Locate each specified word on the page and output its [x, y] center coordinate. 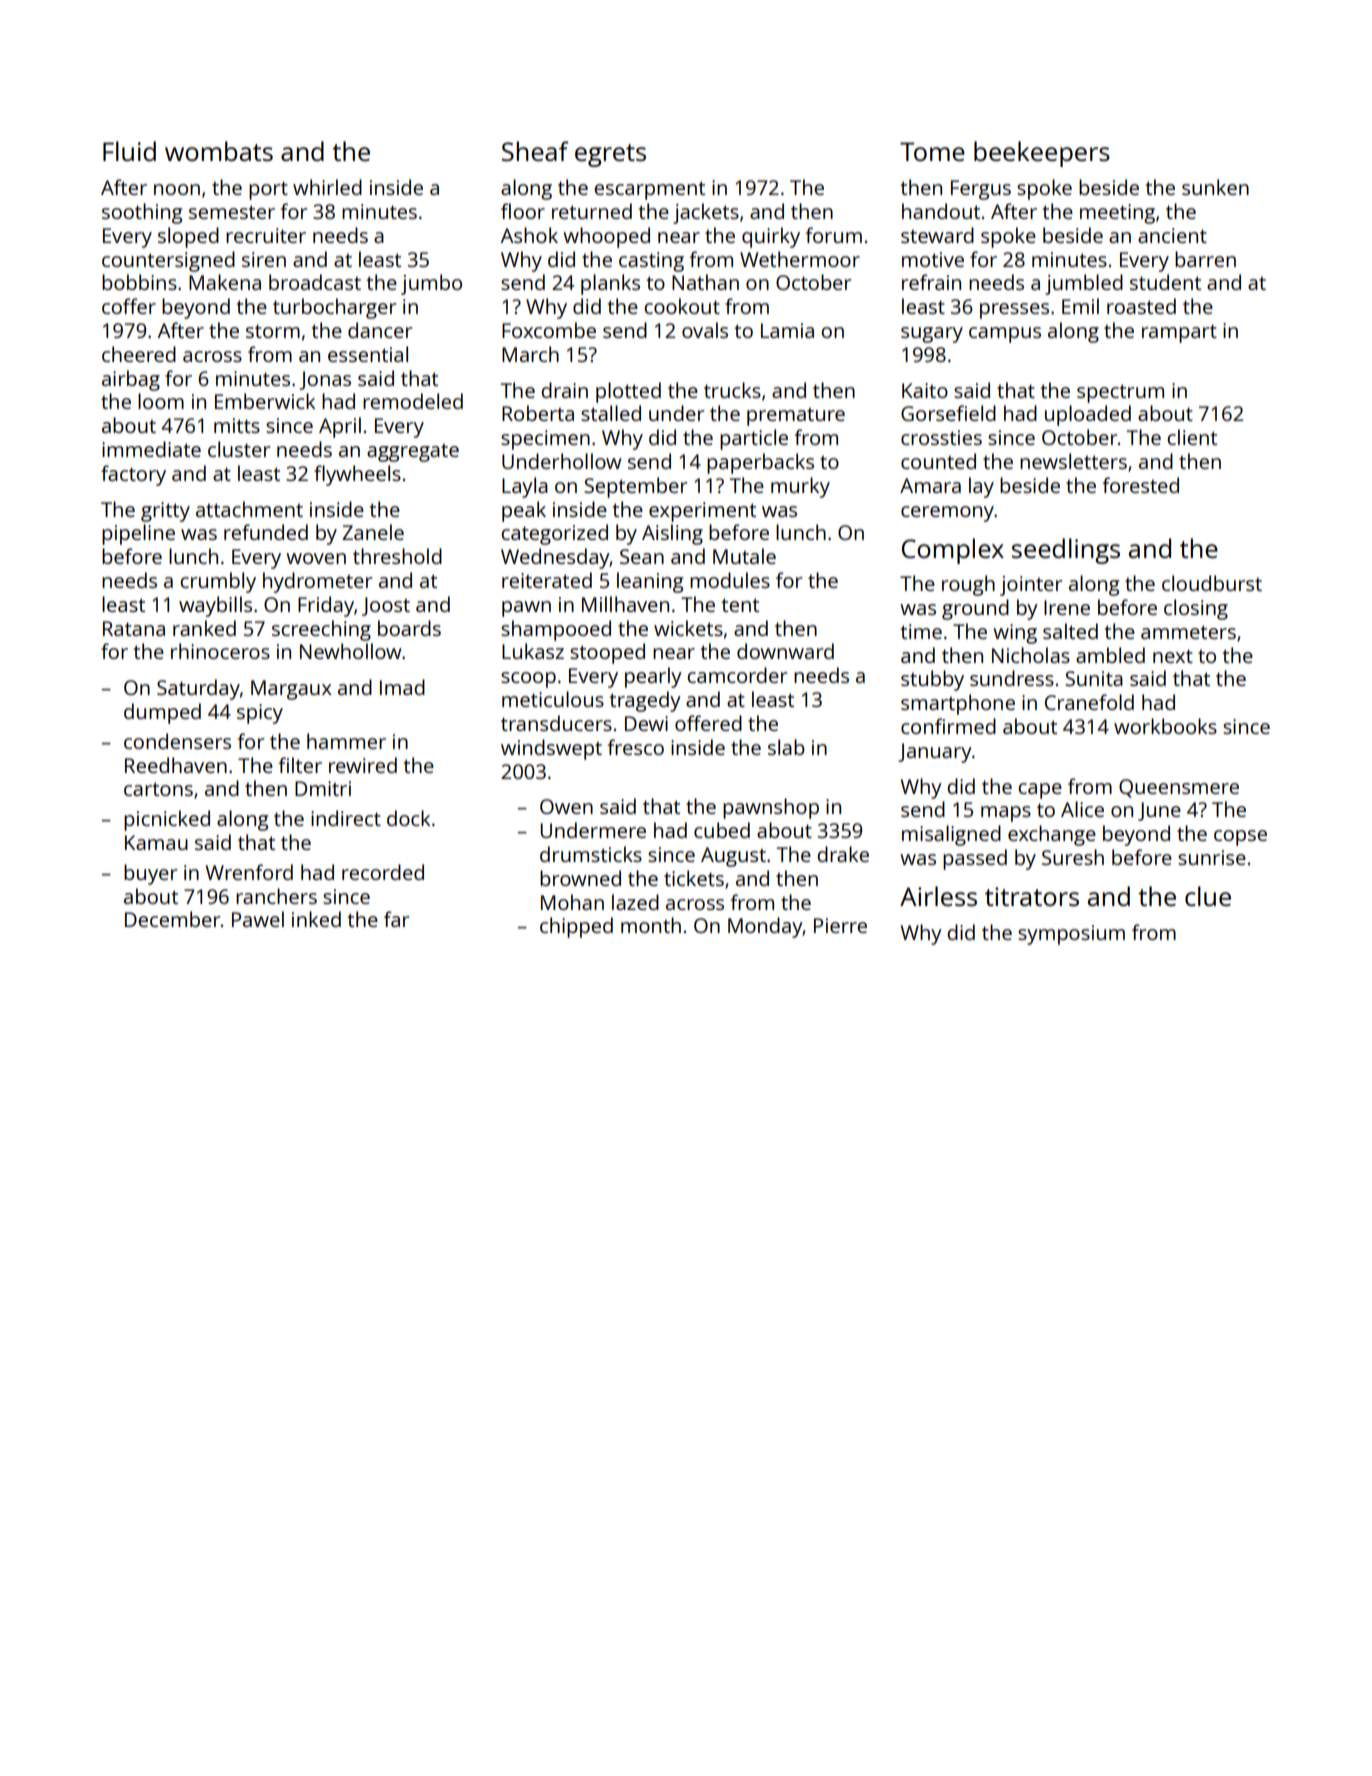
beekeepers [1042, 154]
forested [1140, 485]
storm [273, 331]
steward [937, 235]
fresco [635, 747]
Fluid [129, 151]
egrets [610, 155]
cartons [158, 789]
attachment [249, 509]
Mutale [744, 556]
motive [933, 259]
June [1159, 811]
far [396, 919]
